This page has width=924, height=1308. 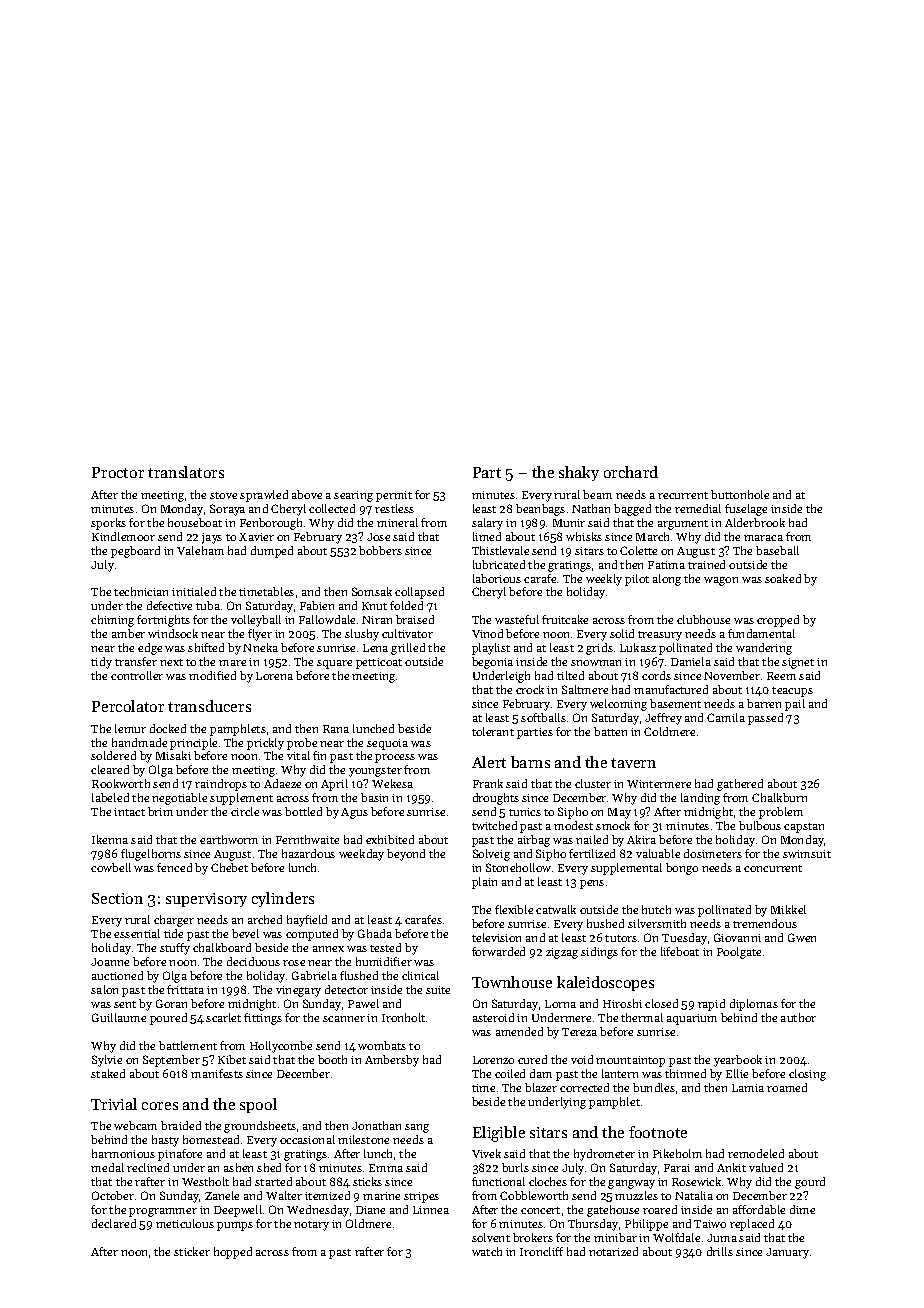 I want to click on orchard, so click(x=631, y=472).
